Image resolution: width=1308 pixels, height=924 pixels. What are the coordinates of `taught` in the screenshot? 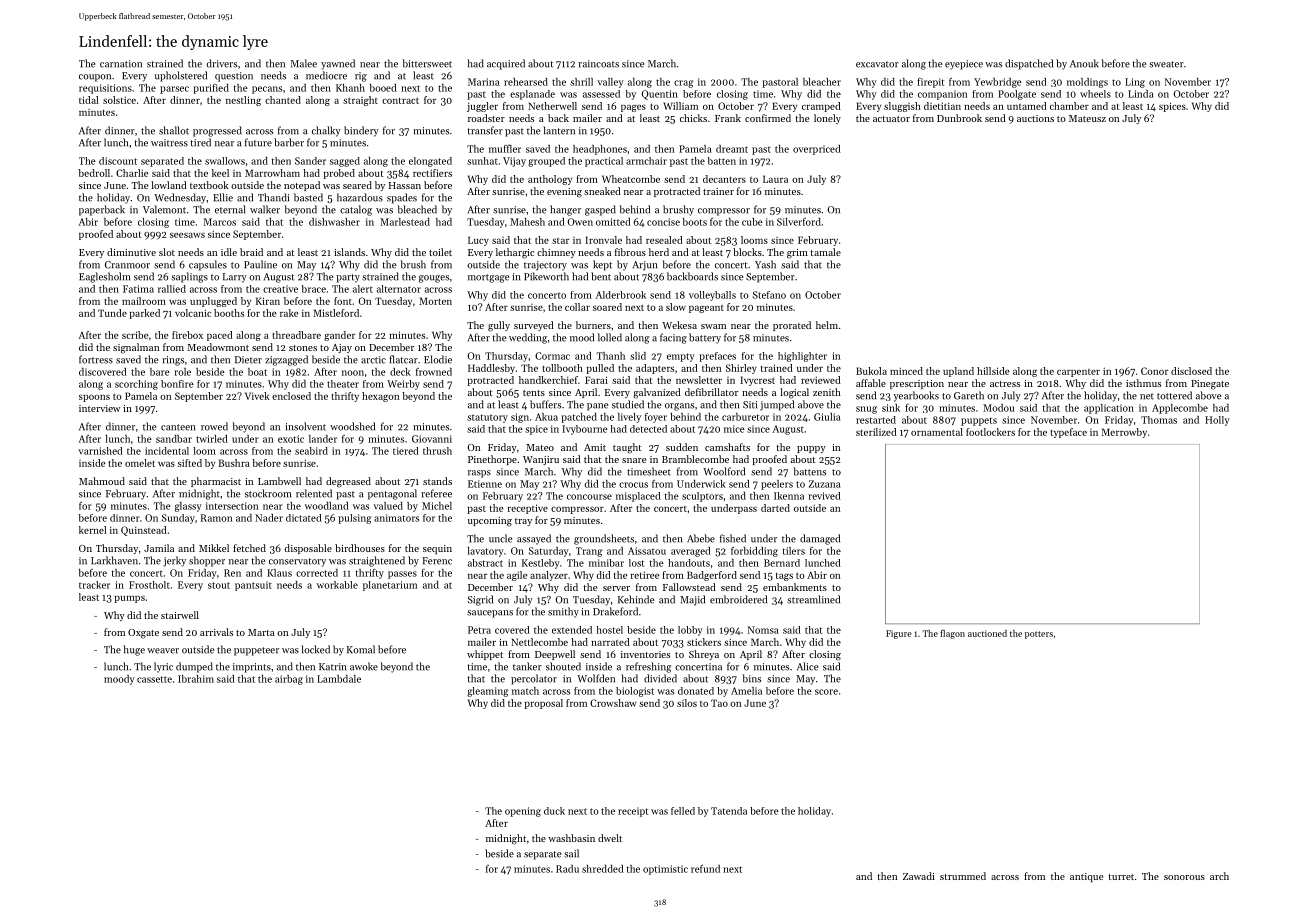 It's located at (627, 448).
